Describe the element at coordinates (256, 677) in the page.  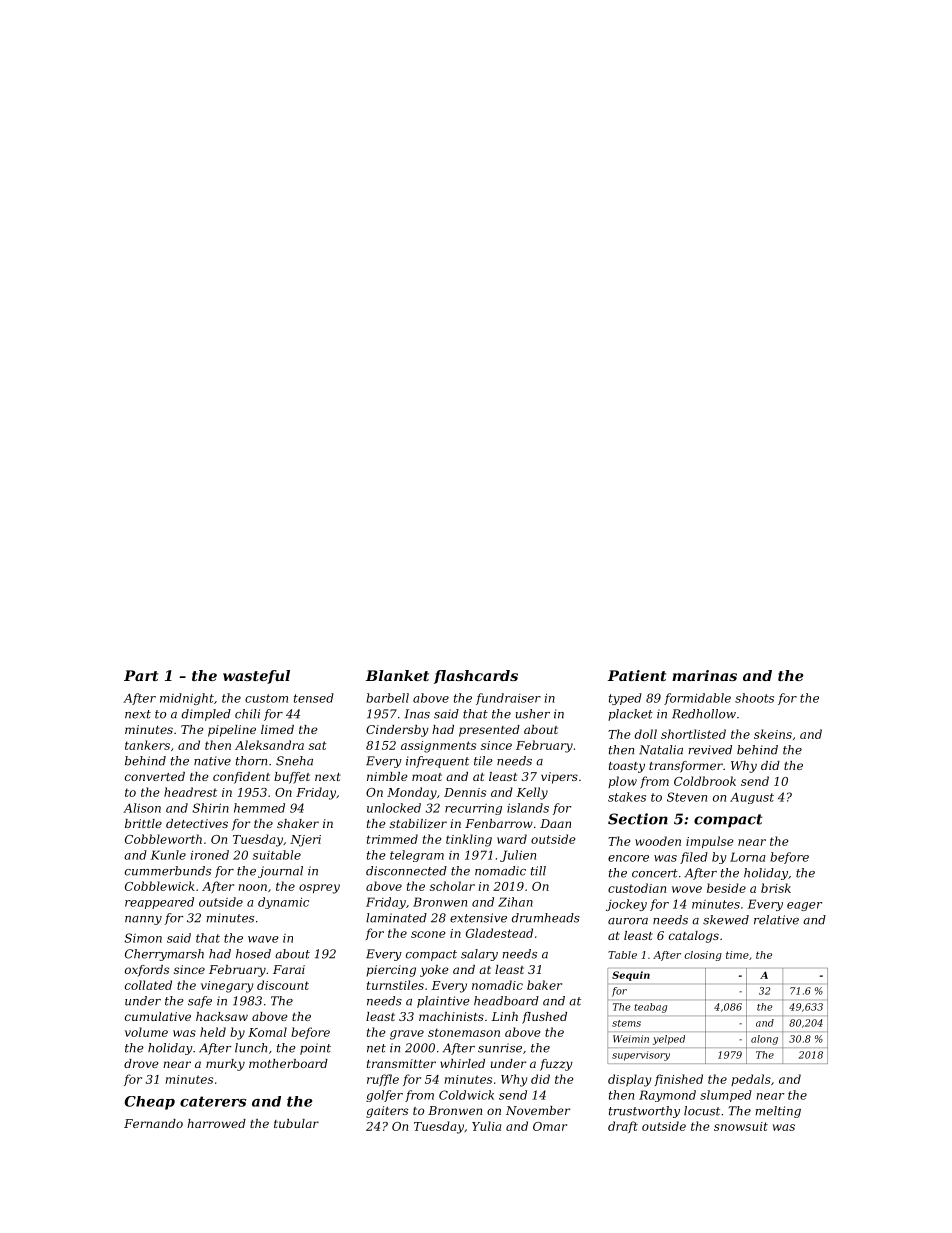
I see `wasteful` at that location.
